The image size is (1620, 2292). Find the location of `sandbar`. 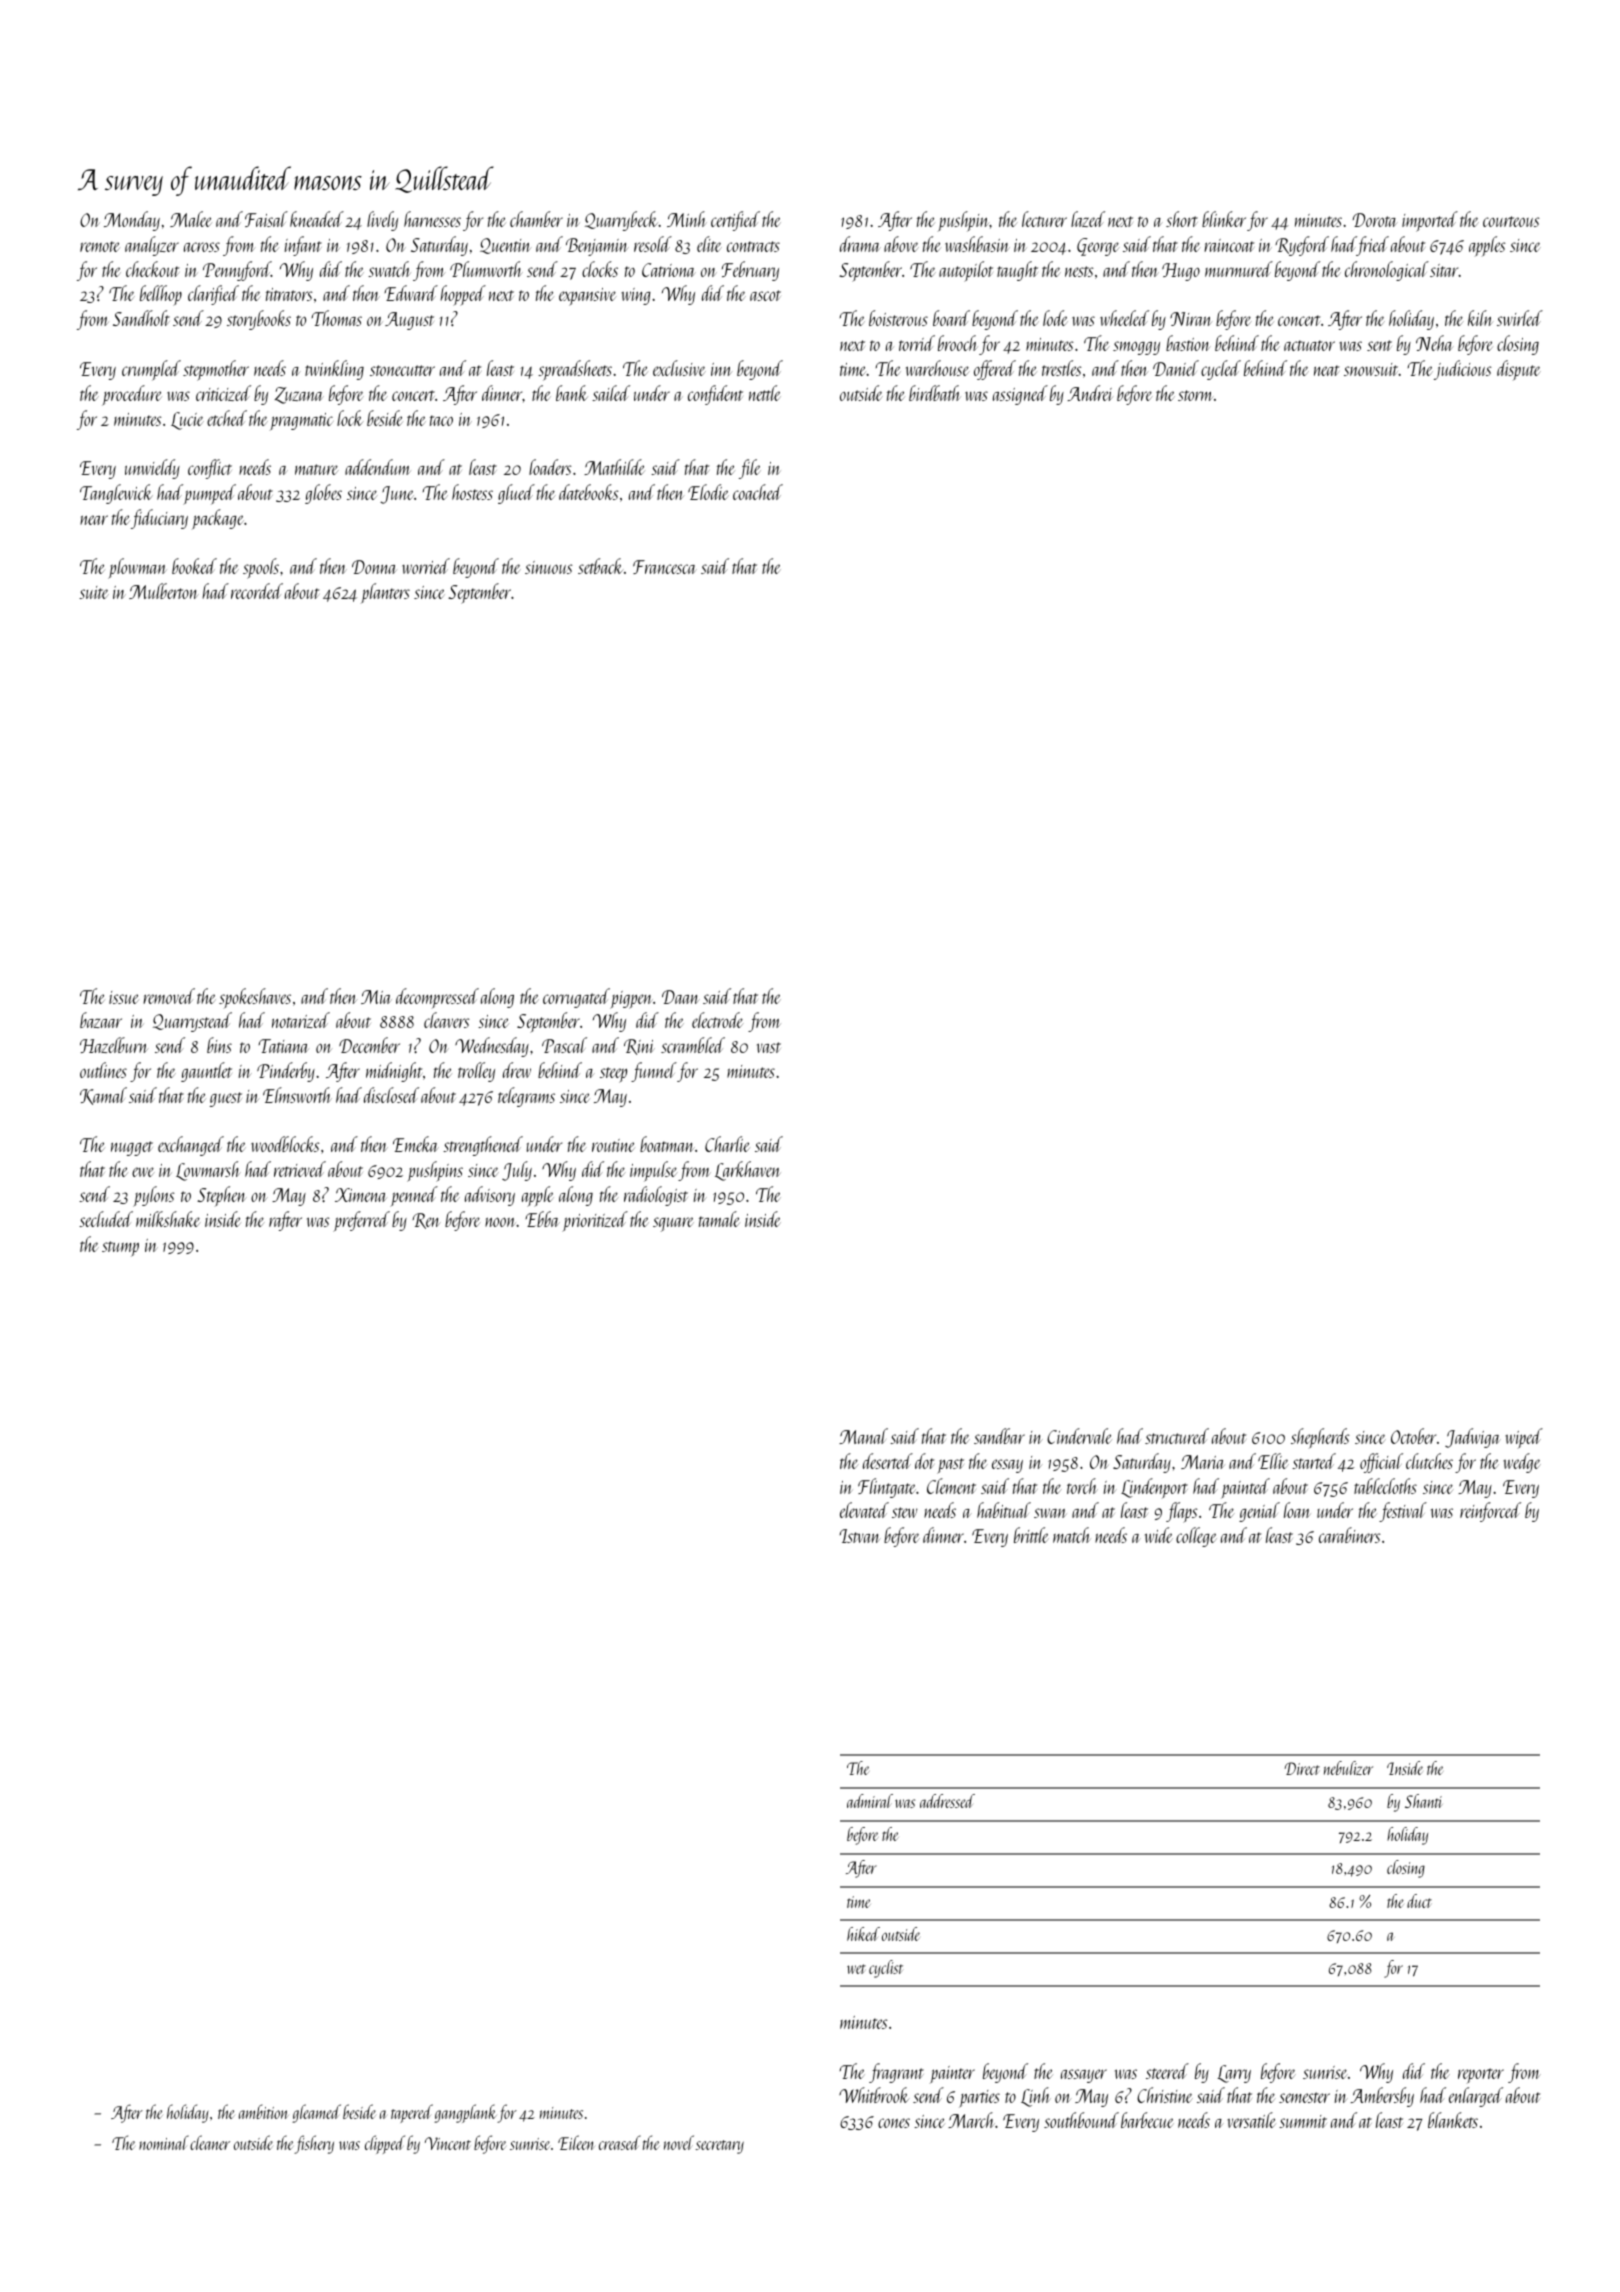

sandbar is located at coordinates (999, 1436).
